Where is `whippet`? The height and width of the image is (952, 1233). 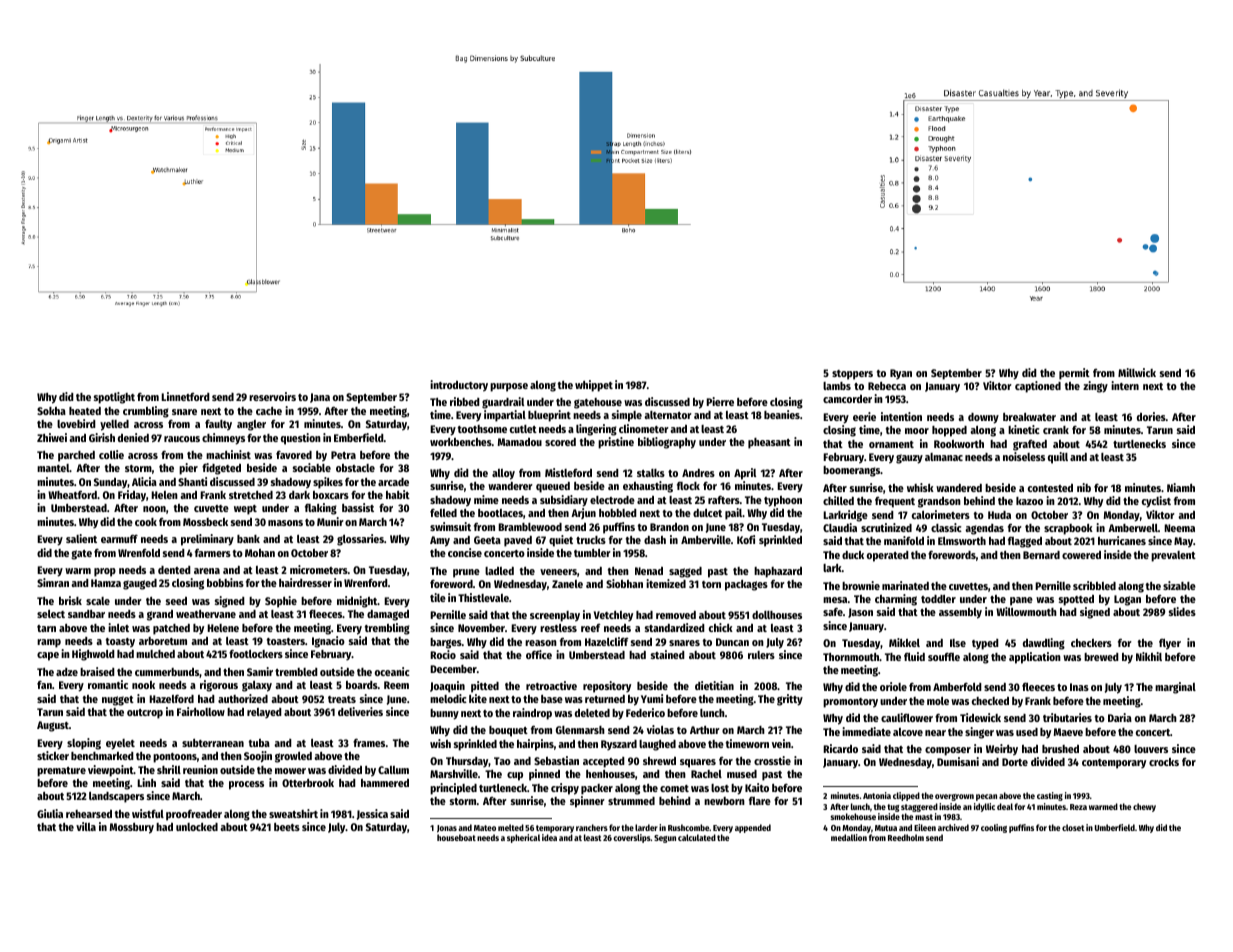
whippet is located at coordinates (594, 386).
